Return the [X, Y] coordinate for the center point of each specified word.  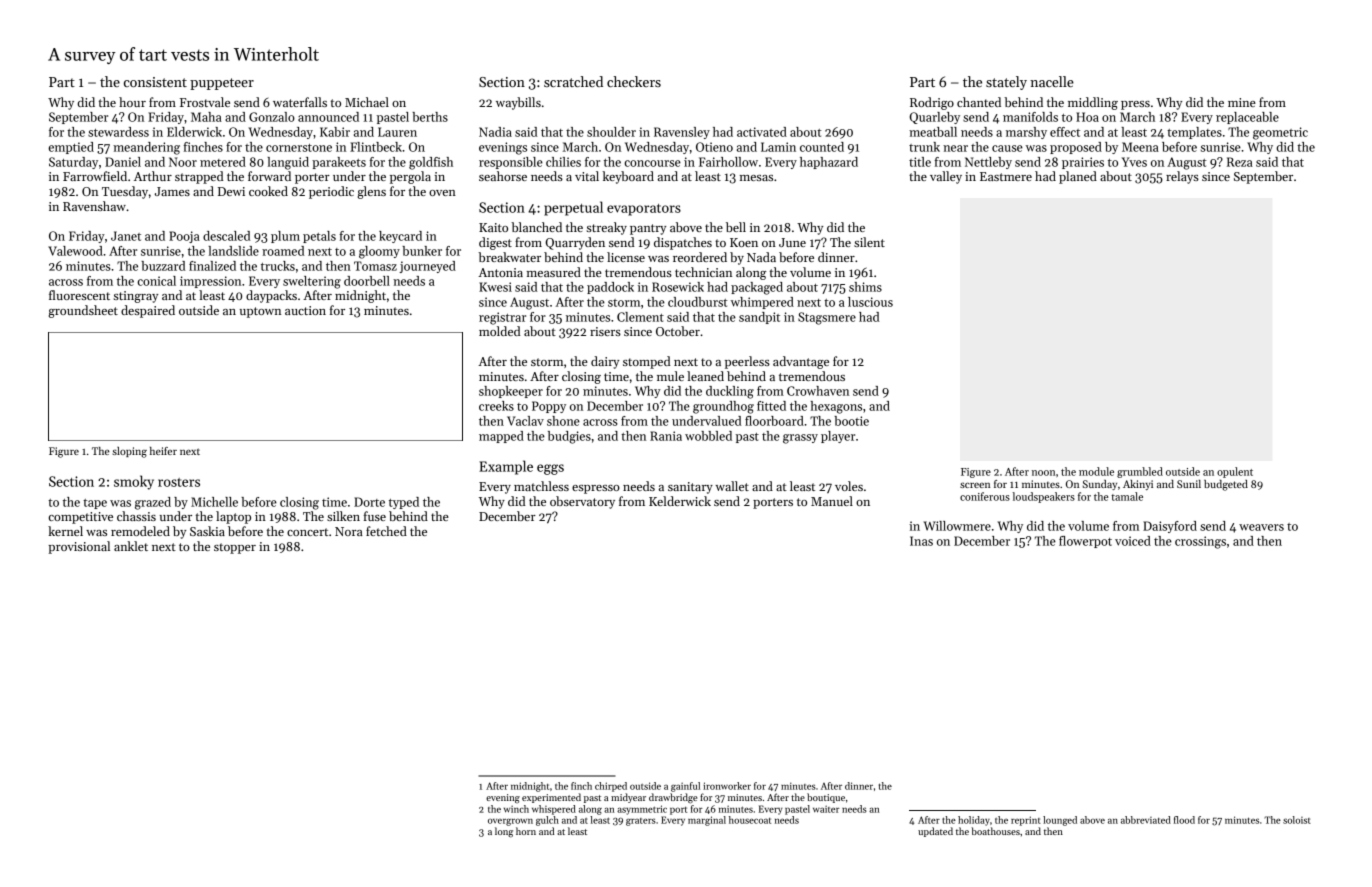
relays [1182, 177]
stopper [235, 548]
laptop [233, 517]
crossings [1200, 542]
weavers [1261, 527]
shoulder [611, 132]
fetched [386, 531]
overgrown [510, 822]
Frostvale [205, 102]
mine [1242, 102]
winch [516, 809]
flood [1184, 820]
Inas [921, 541]
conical [156, 281]
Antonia [500, 272]
